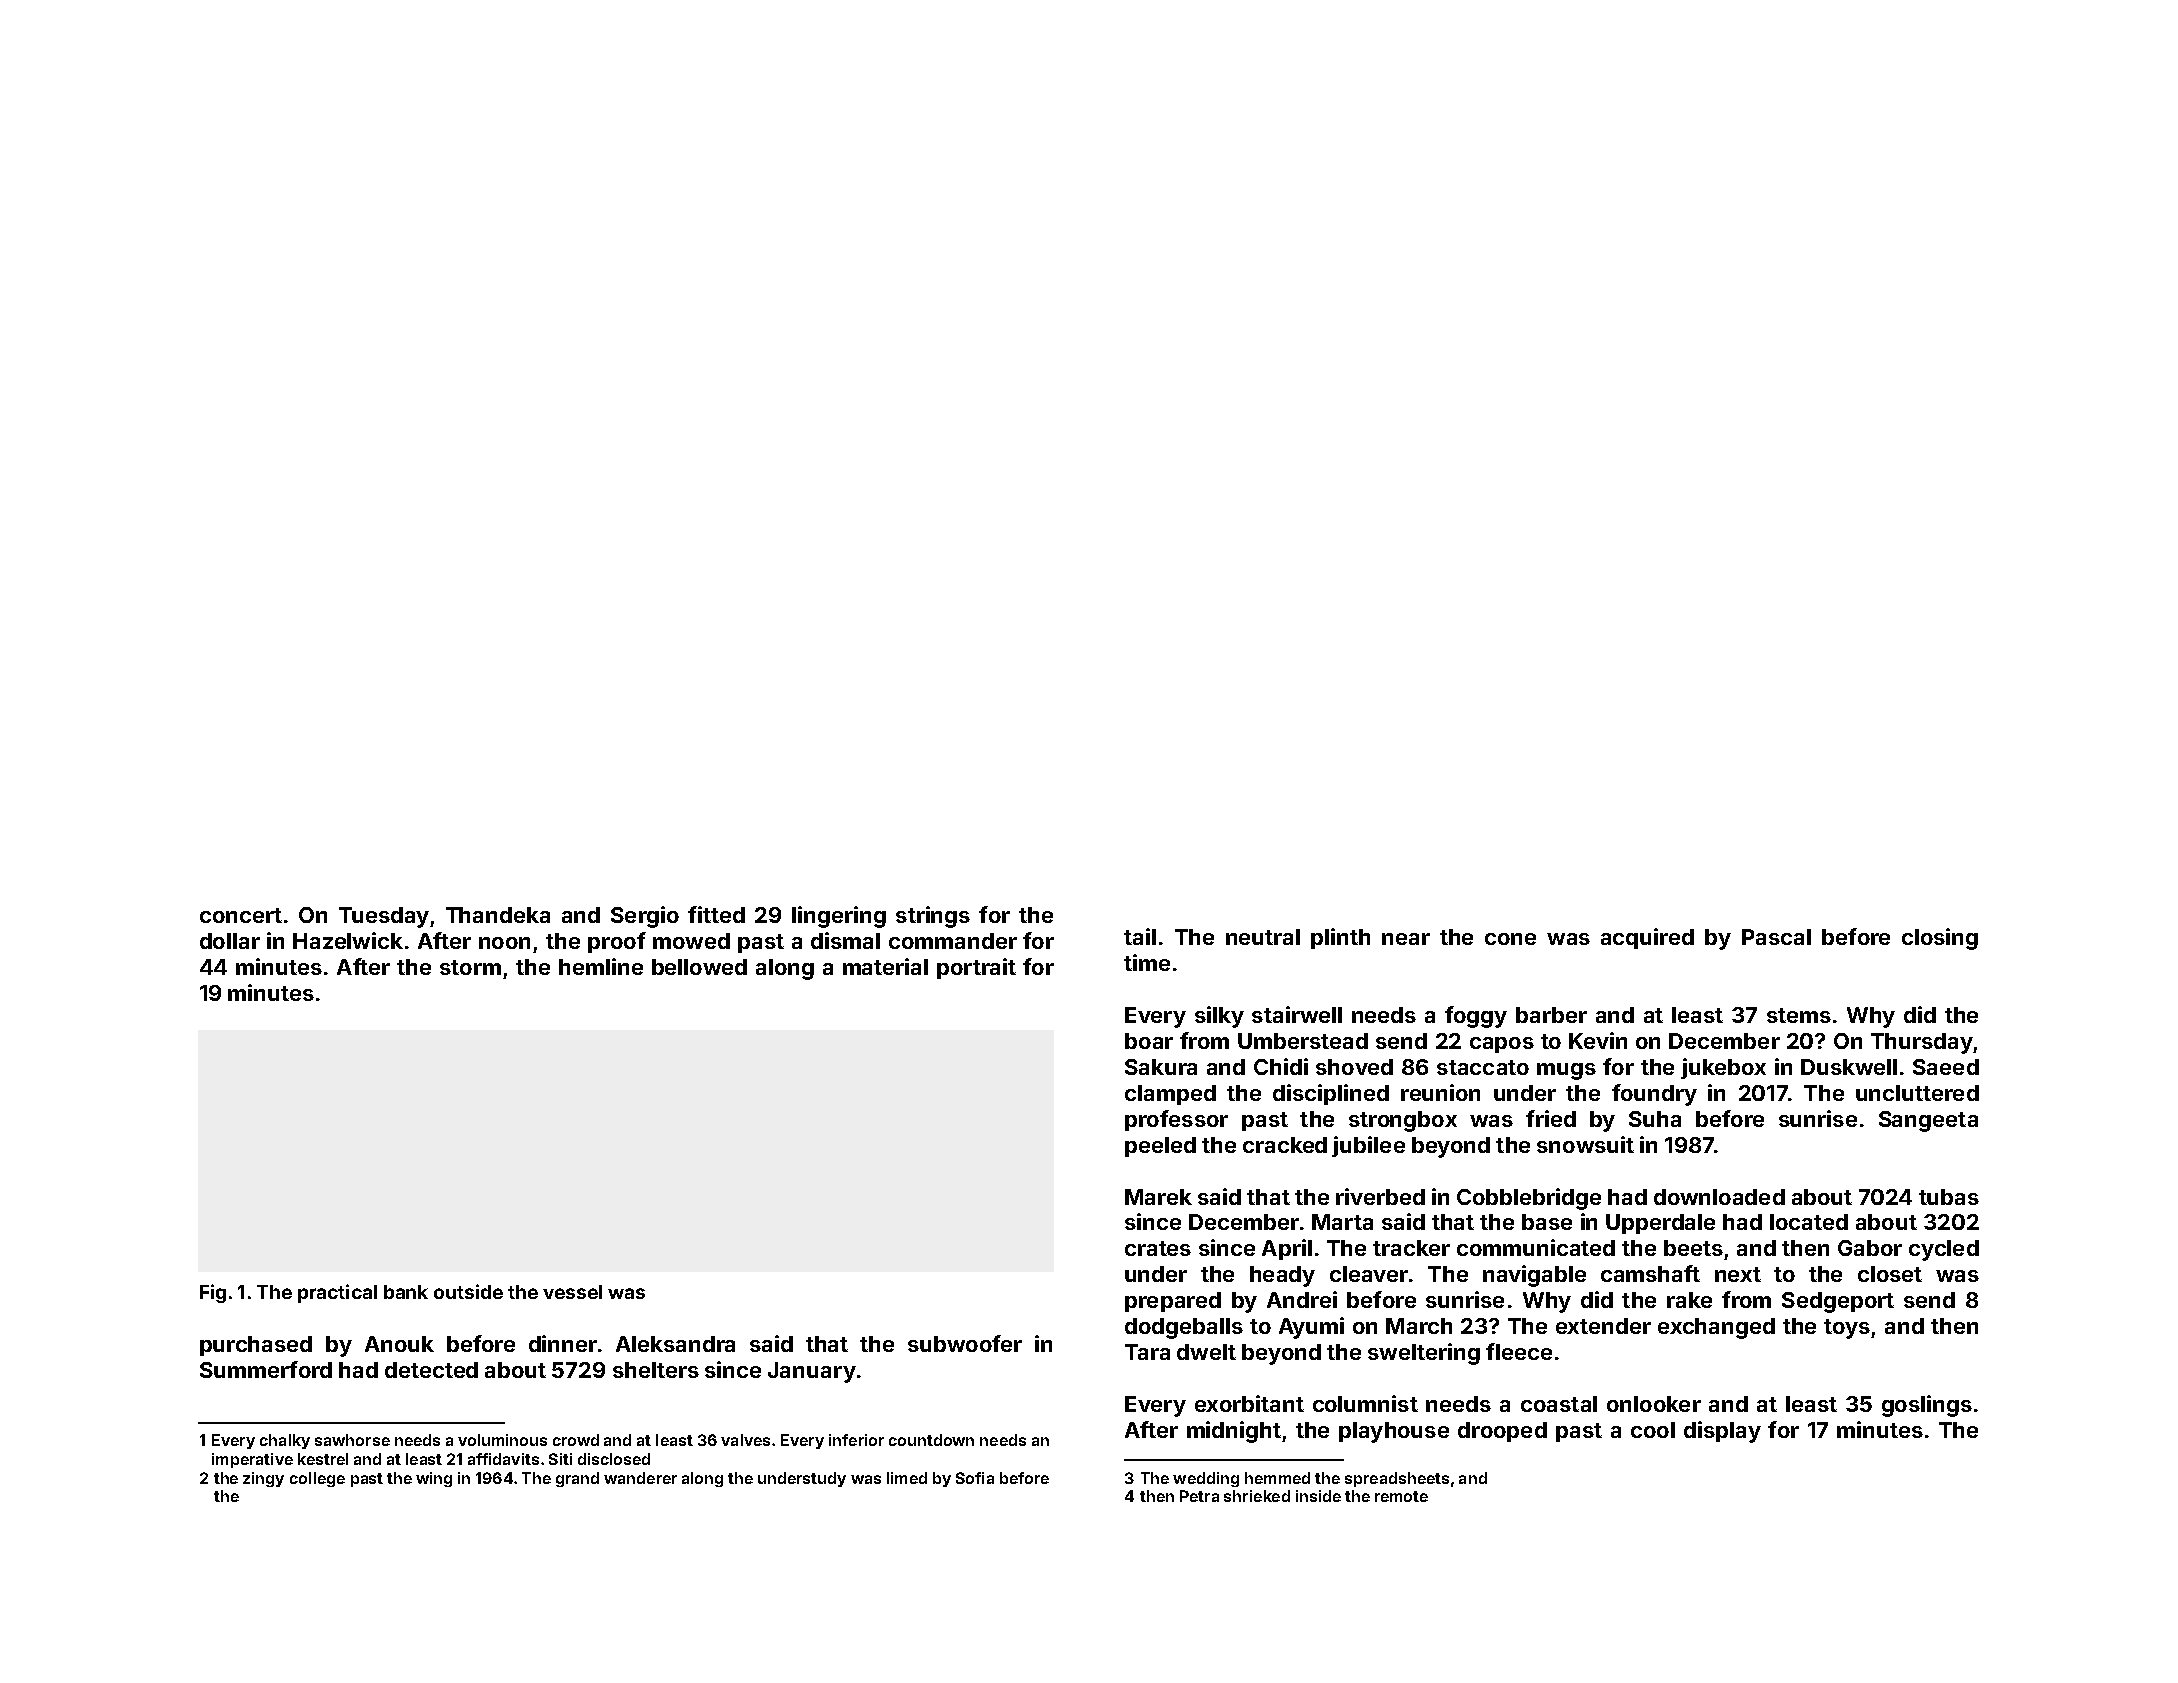  I want to click on playhouse, so click(1394, 1432).
